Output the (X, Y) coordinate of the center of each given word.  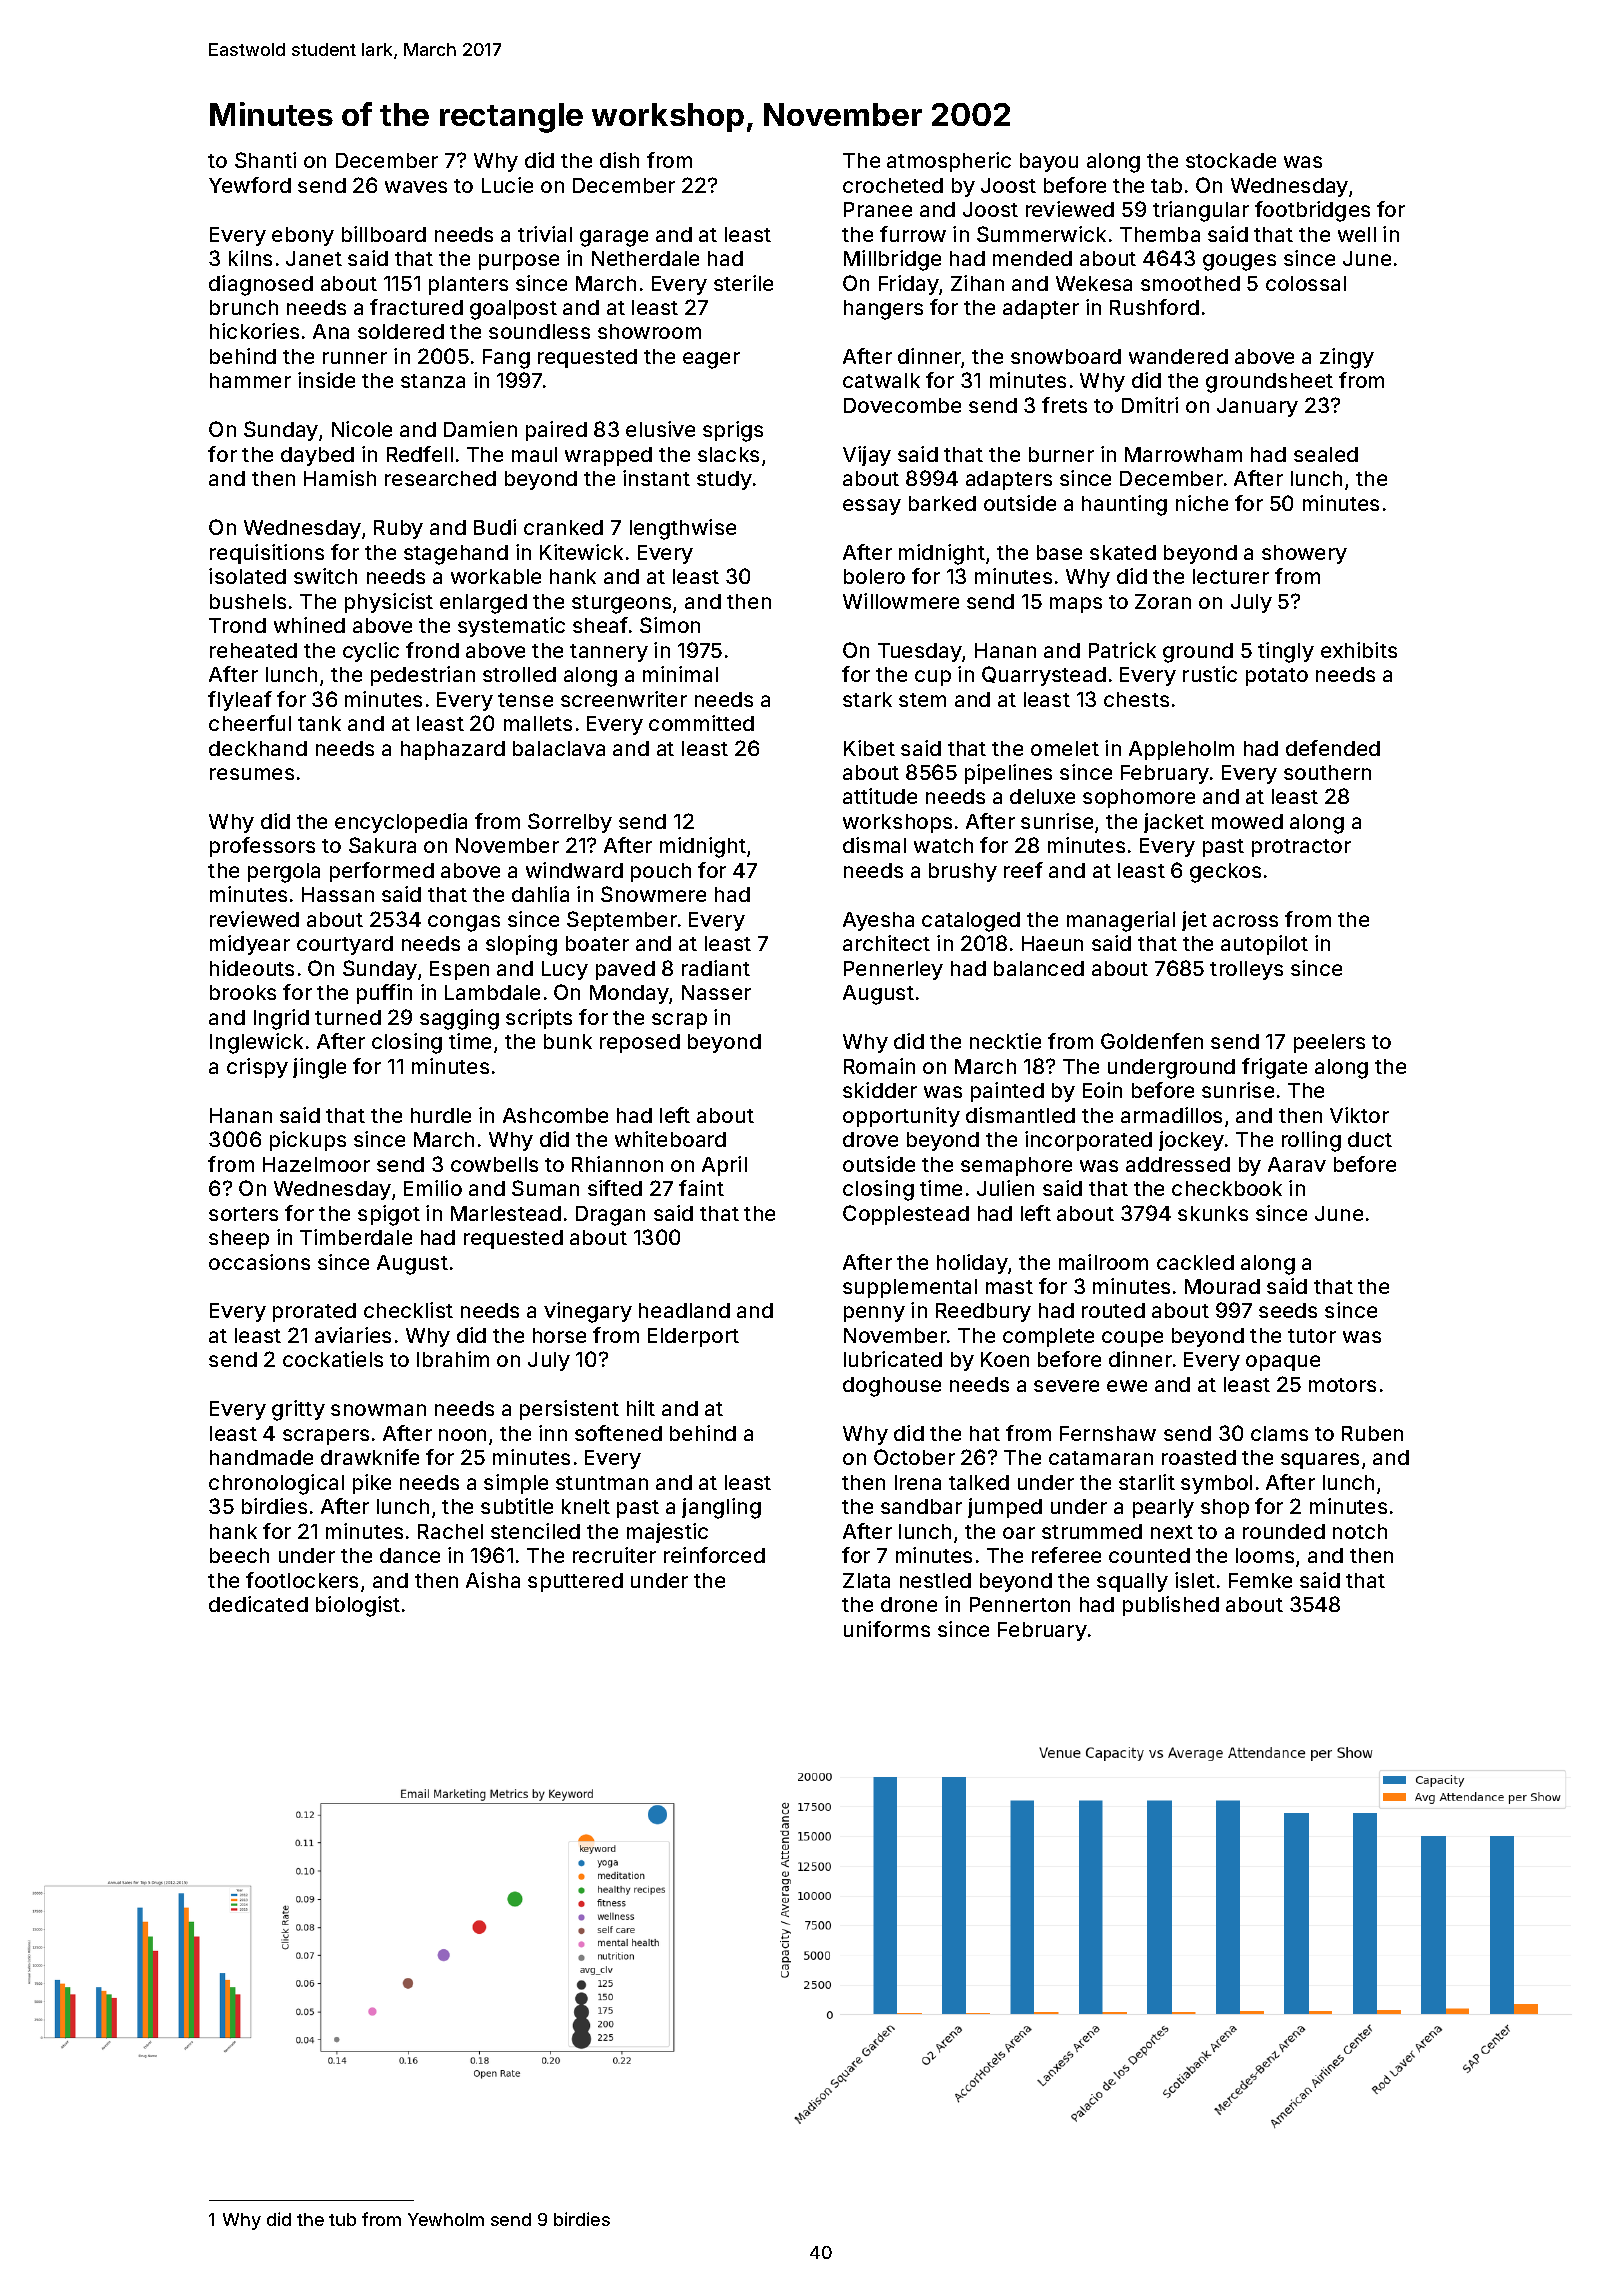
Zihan (977, 283)
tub (342, 2219)
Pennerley (893, 970)
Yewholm (446, 2219)
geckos (1225, 873)
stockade (1231, 160)
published (1171, 1606)
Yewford (250, 185)
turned (348, 1017)
